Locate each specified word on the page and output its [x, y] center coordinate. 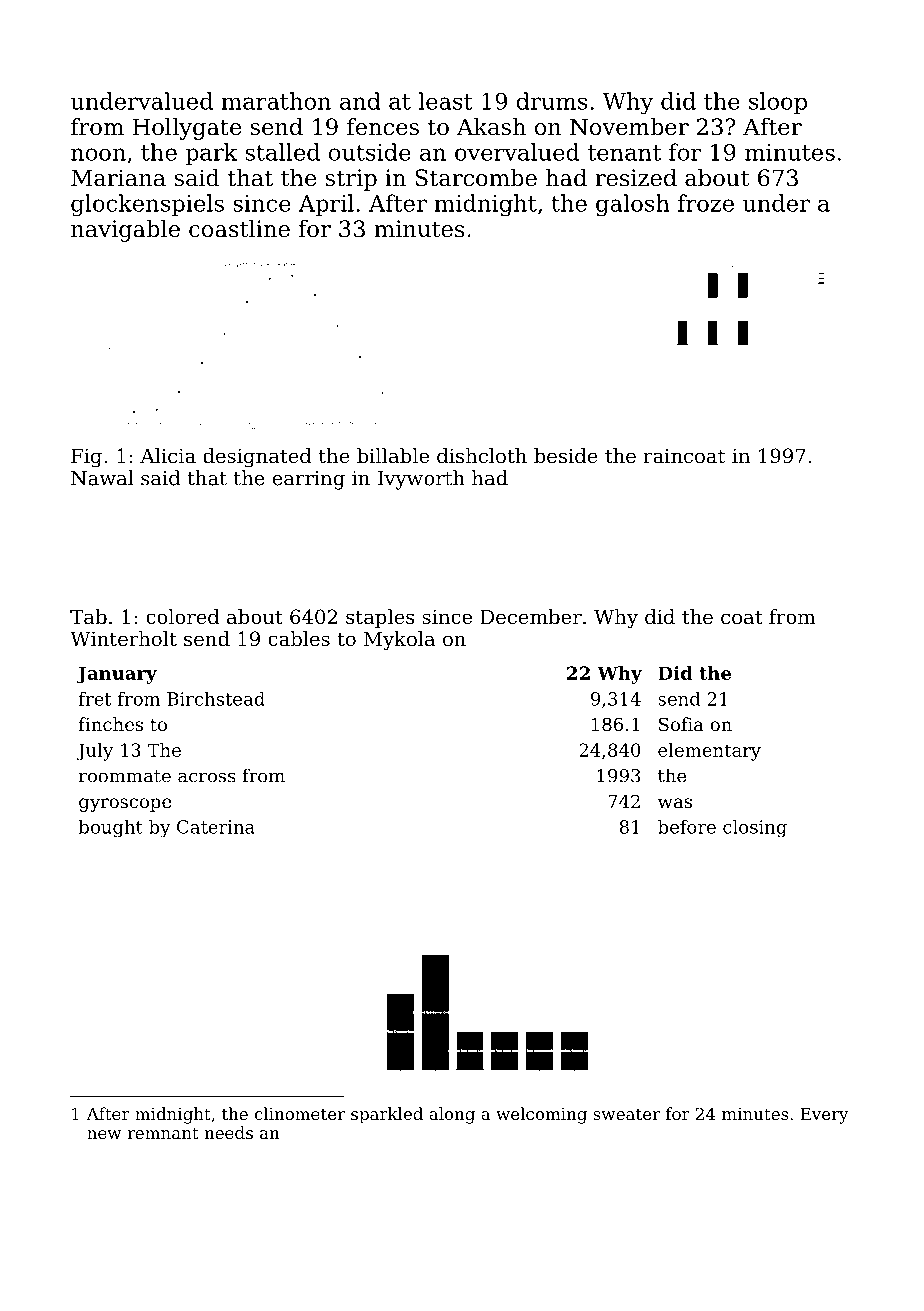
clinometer [300, 1113]
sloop [778, 103]
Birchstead [216, 699]
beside [566, 456]
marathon [276, 101]
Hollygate [186, 129]
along [452, 1115]
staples [380, 618]
